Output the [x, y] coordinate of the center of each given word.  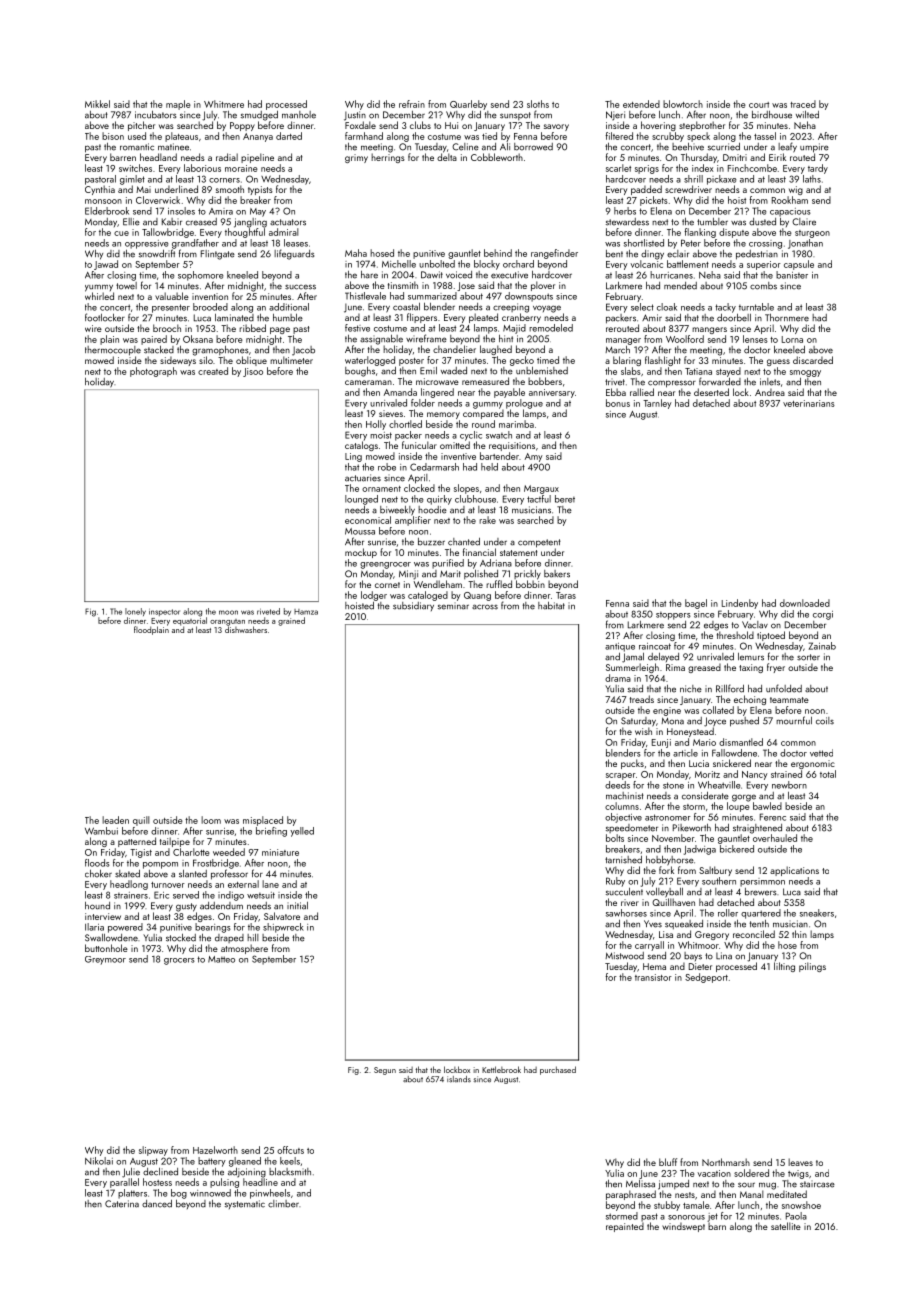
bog [179, 1194]
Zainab [822, 646]
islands [459, 1079]
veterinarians [809, 403]
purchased [558, 1070]
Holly [376, 425]
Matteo [221, 959]
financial [479, 552]
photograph [153, 372]
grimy [356, 158]
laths [812, 179]
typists [260, 190]
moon [228, 612]
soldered [751, 1173]
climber [283, 1204]
